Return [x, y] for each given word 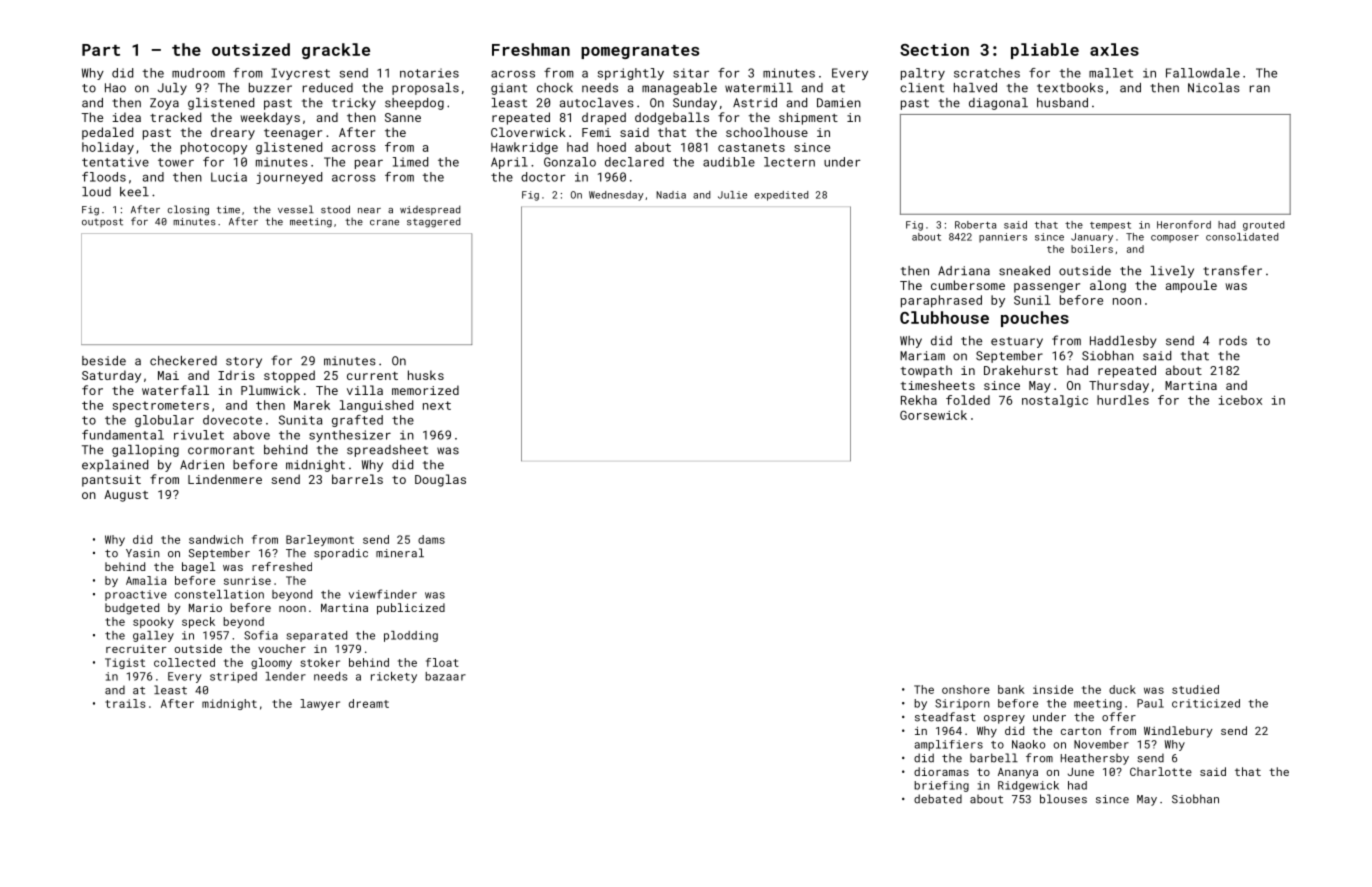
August [126, 496]
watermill [759, 88]
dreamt [369, 703]
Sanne [403, 117]
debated [938, 799]
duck [1122, 689]
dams [431, 539]
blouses [1063, 799]
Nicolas [1214, 88]
